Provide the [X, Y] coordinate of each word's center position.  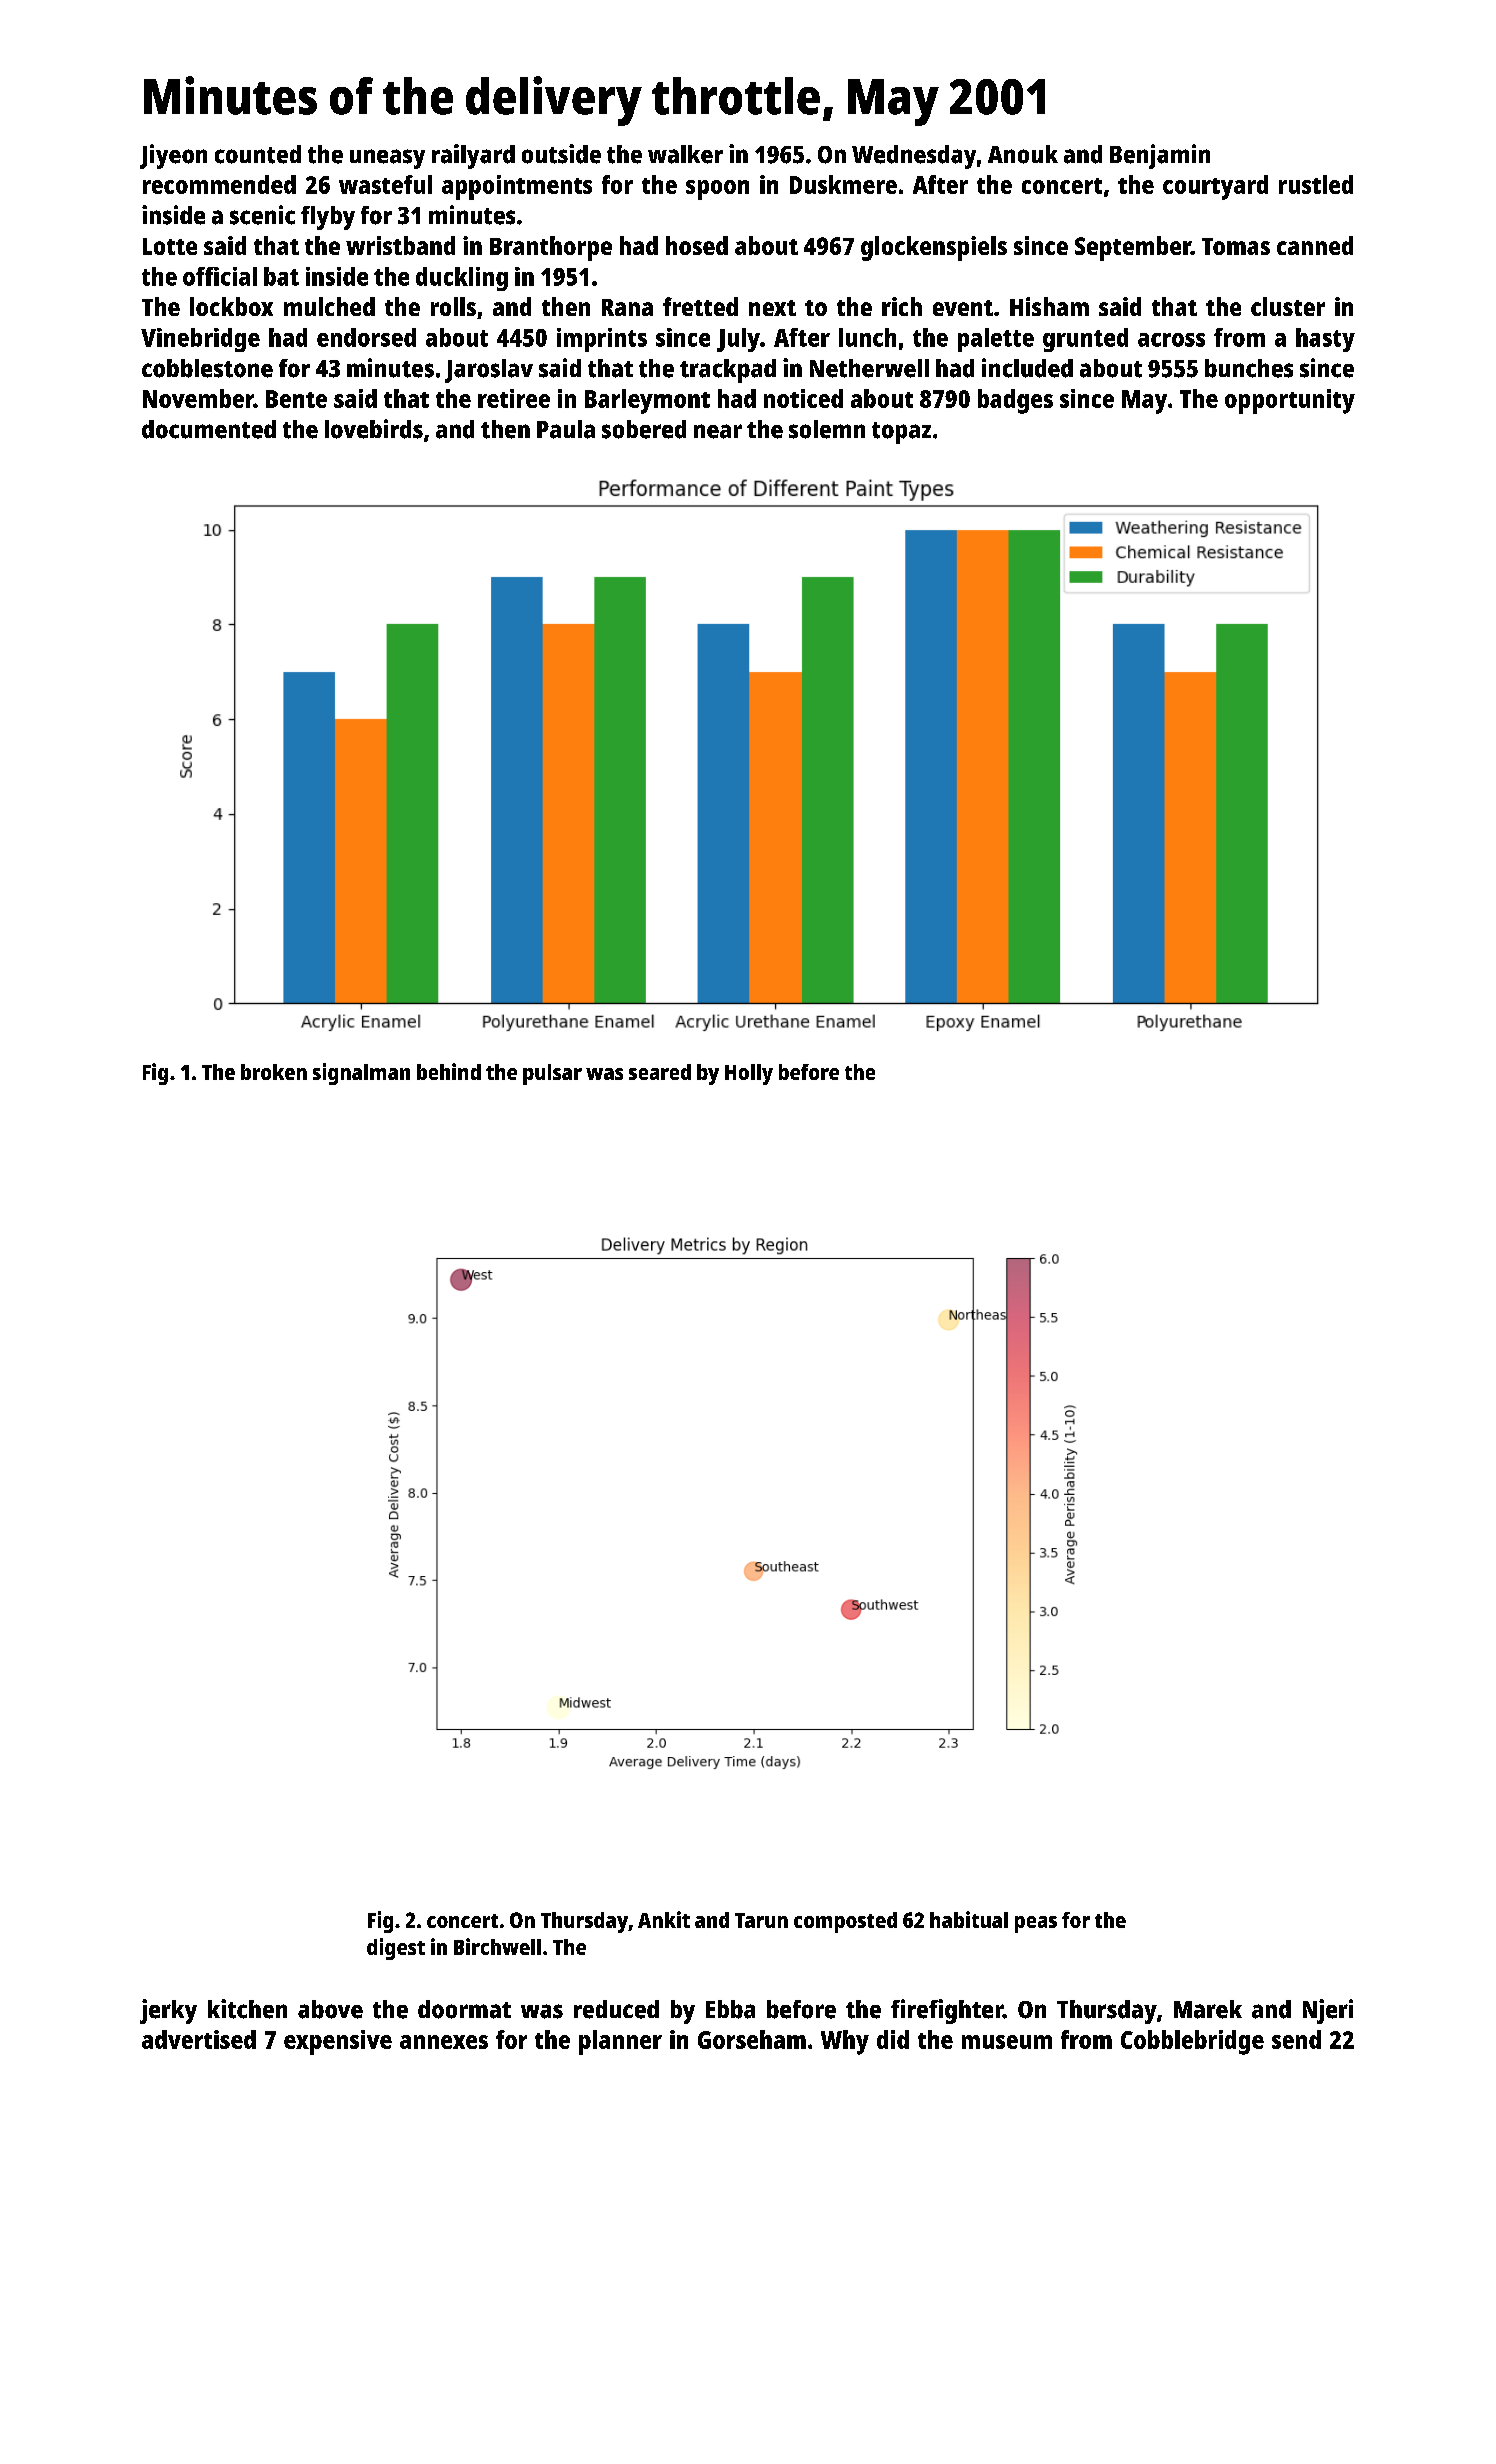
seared [660, 1072]
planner [620, 2042]
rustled [1316, 184]
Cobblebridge [1192, 2042]
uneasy [387, 159]
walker [685, 154]
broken [274, 1072]
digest [396, 1949]
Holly [749, 1074]
